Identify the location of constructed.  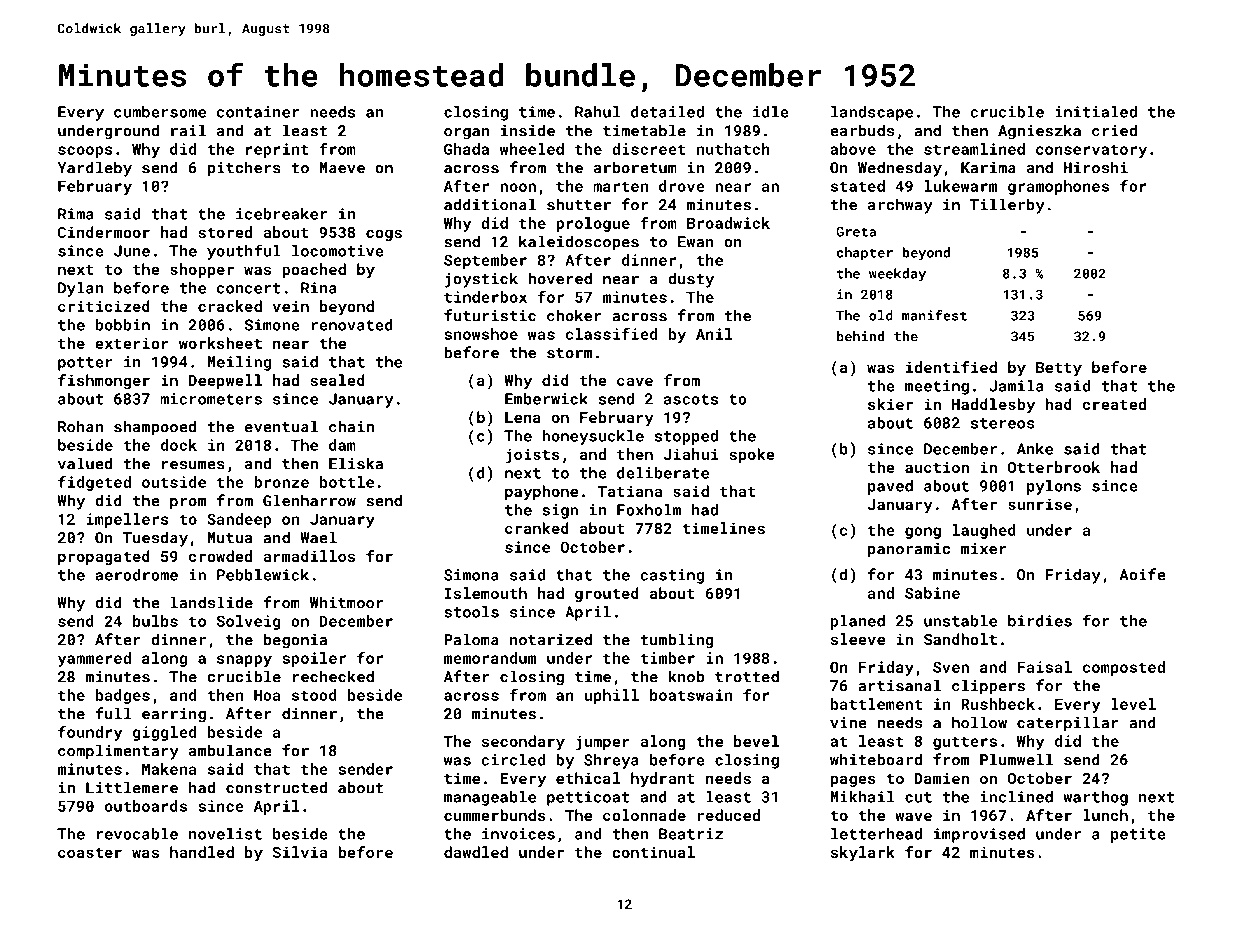
(276, 787).
